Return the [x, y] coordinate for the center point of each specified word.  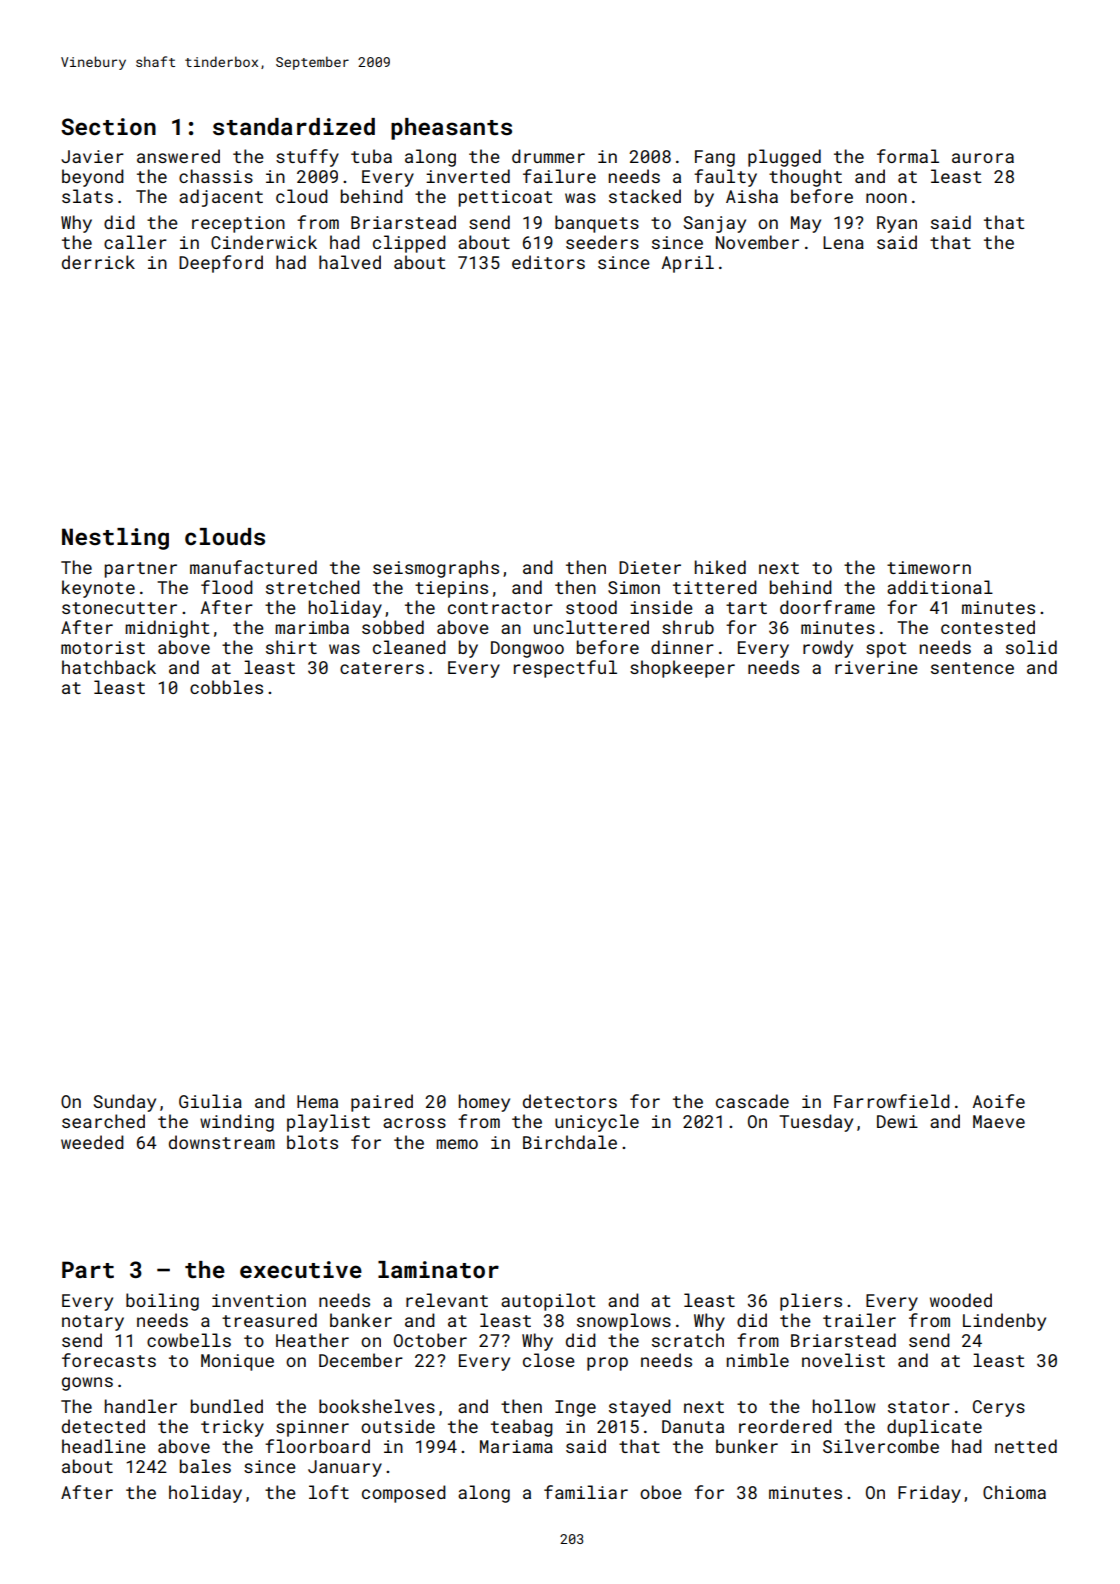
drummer [548, 156]
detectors [570, 1101]
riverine [876, 667]
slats [87, 196]
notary [93, 1323]
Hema [317, 1101]
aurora [983, 158]
